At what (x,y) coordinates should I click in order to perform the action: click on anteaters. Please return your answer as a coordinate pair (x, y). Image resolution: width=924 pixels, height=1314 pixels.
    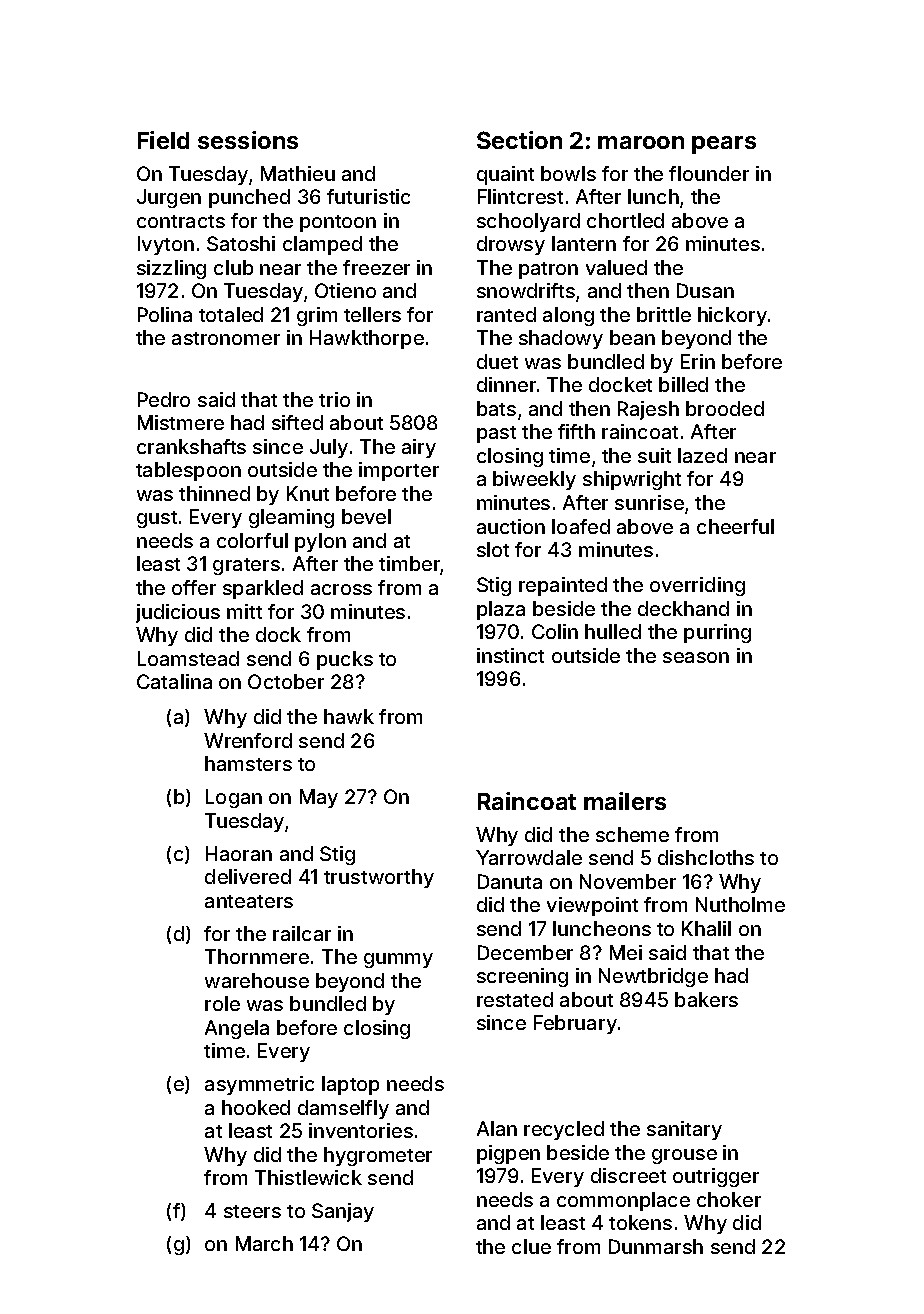
    Looking at the image, I should click on (249, 901).
